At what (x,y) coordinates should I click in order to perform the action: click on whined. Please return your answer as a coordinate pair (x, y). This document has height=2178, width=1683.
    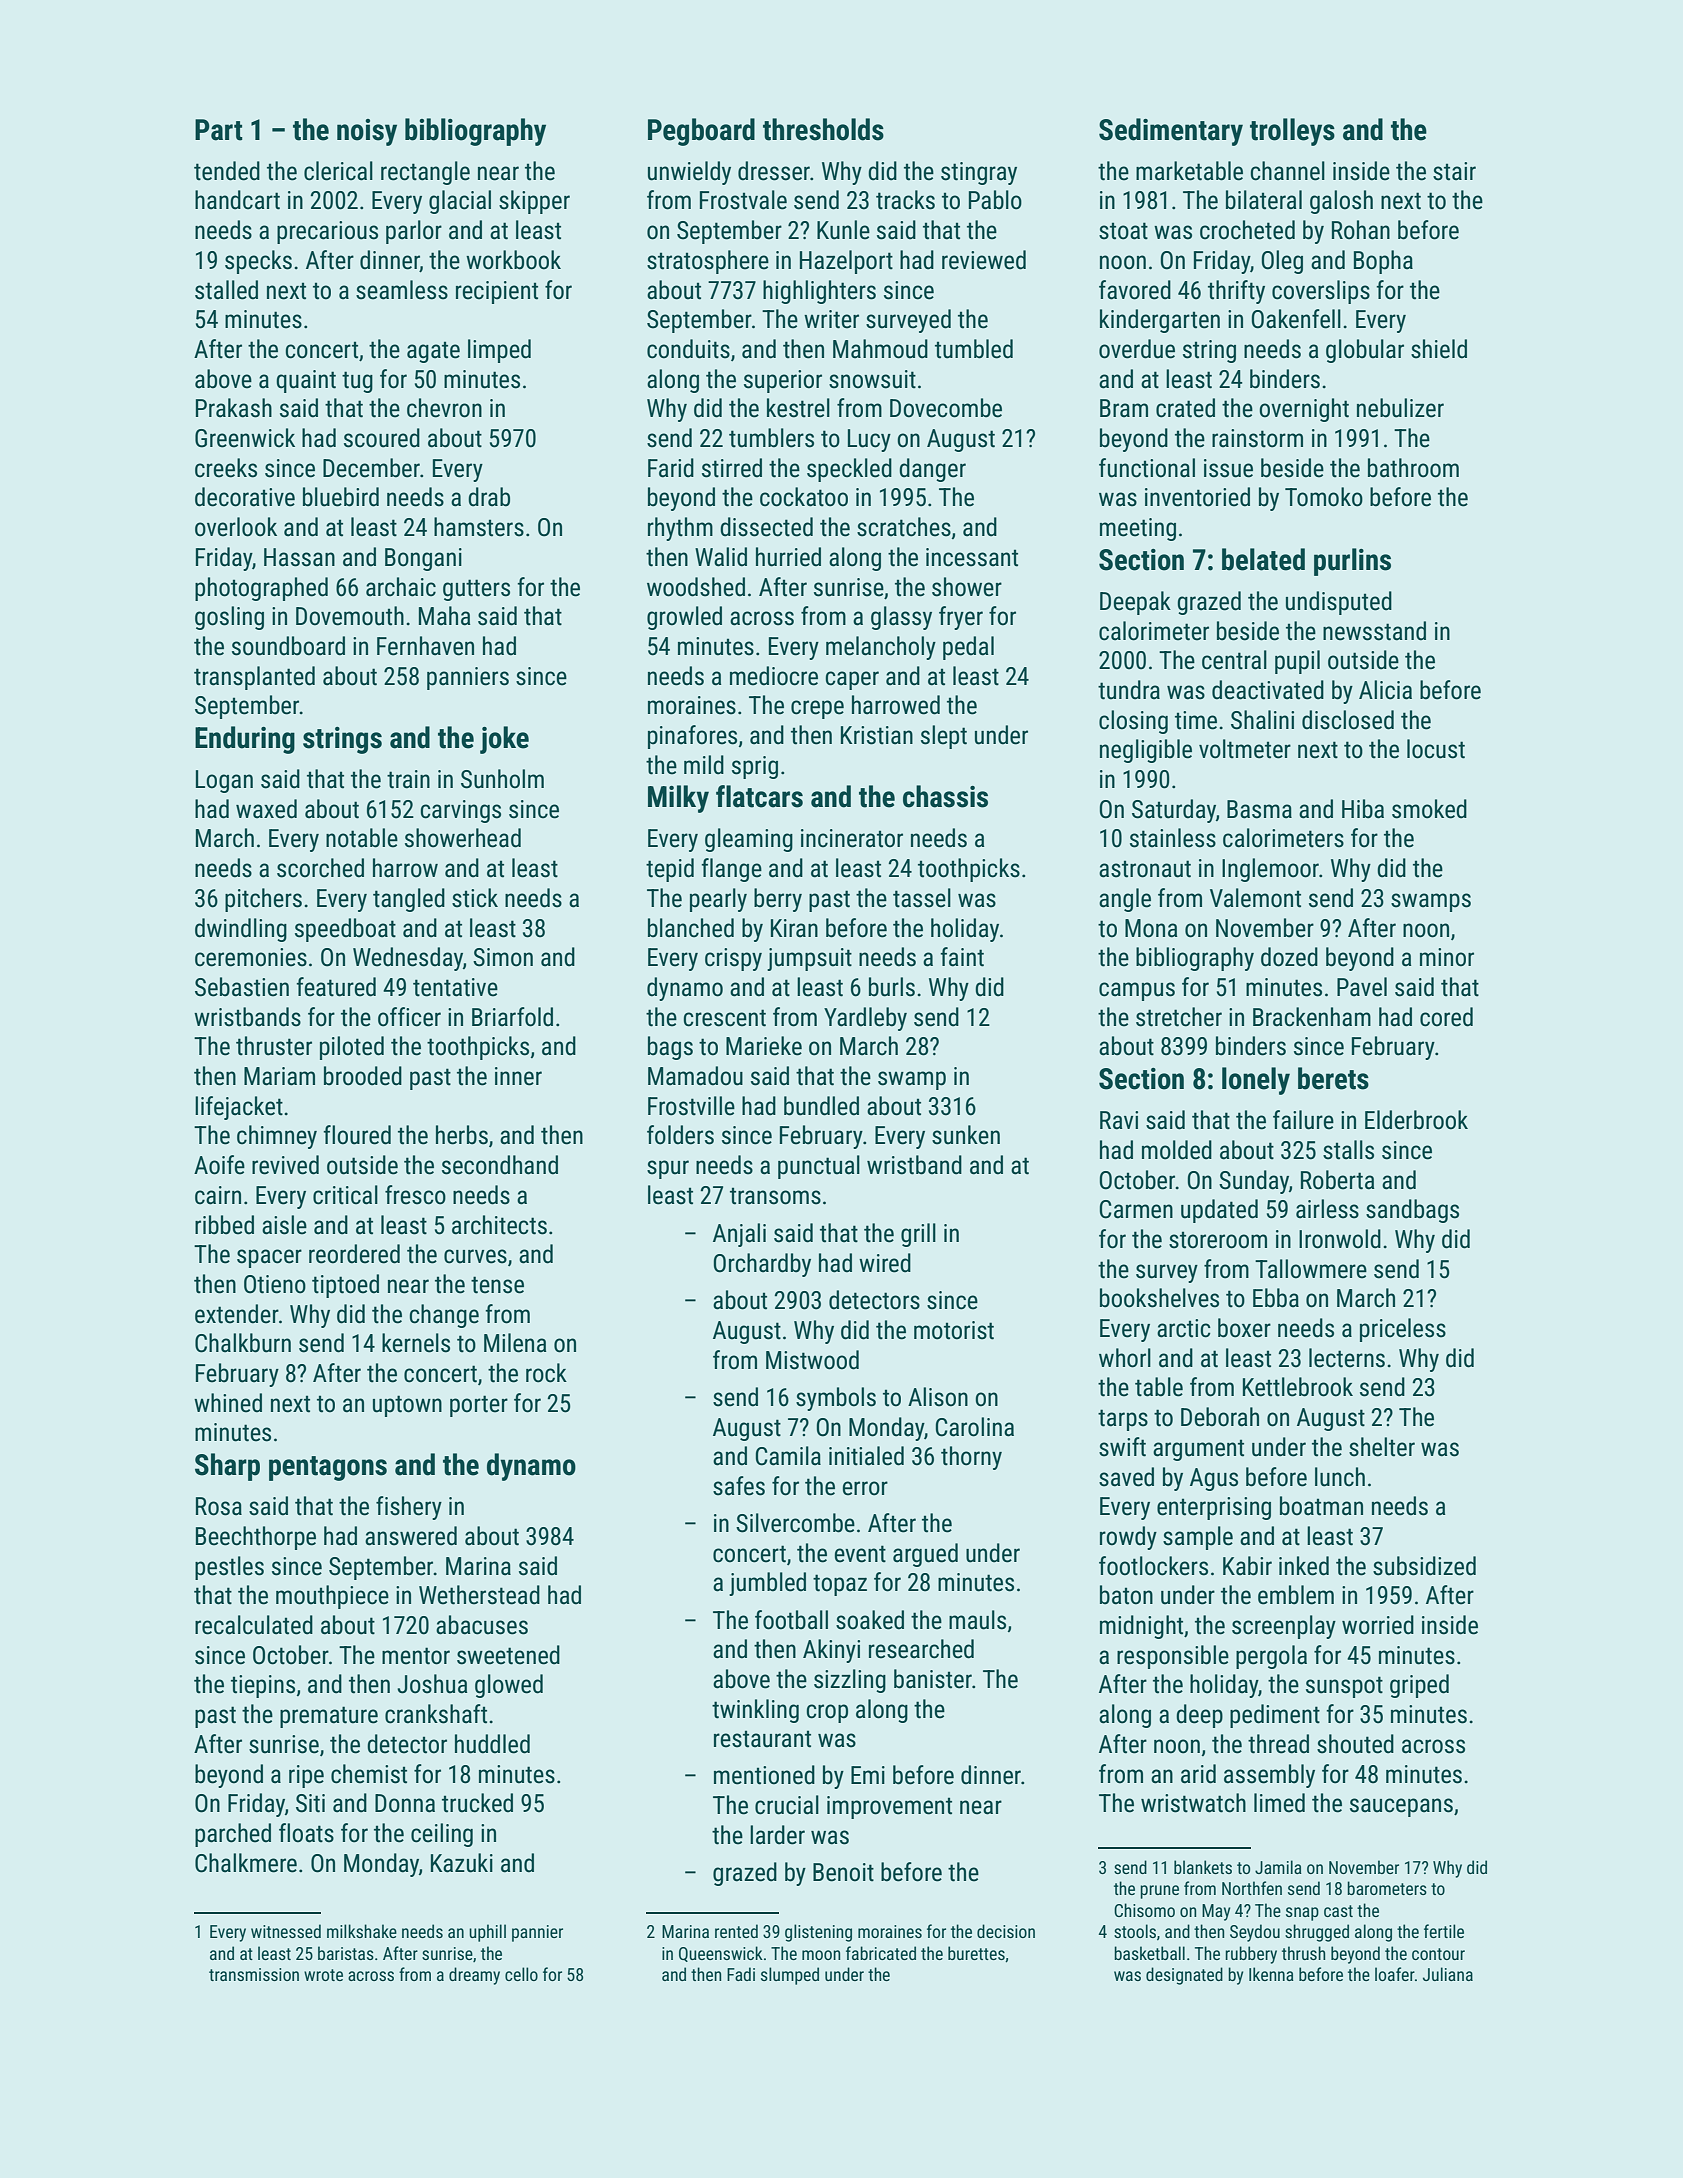
    Looking at the image, I should click on (228, 1403).
